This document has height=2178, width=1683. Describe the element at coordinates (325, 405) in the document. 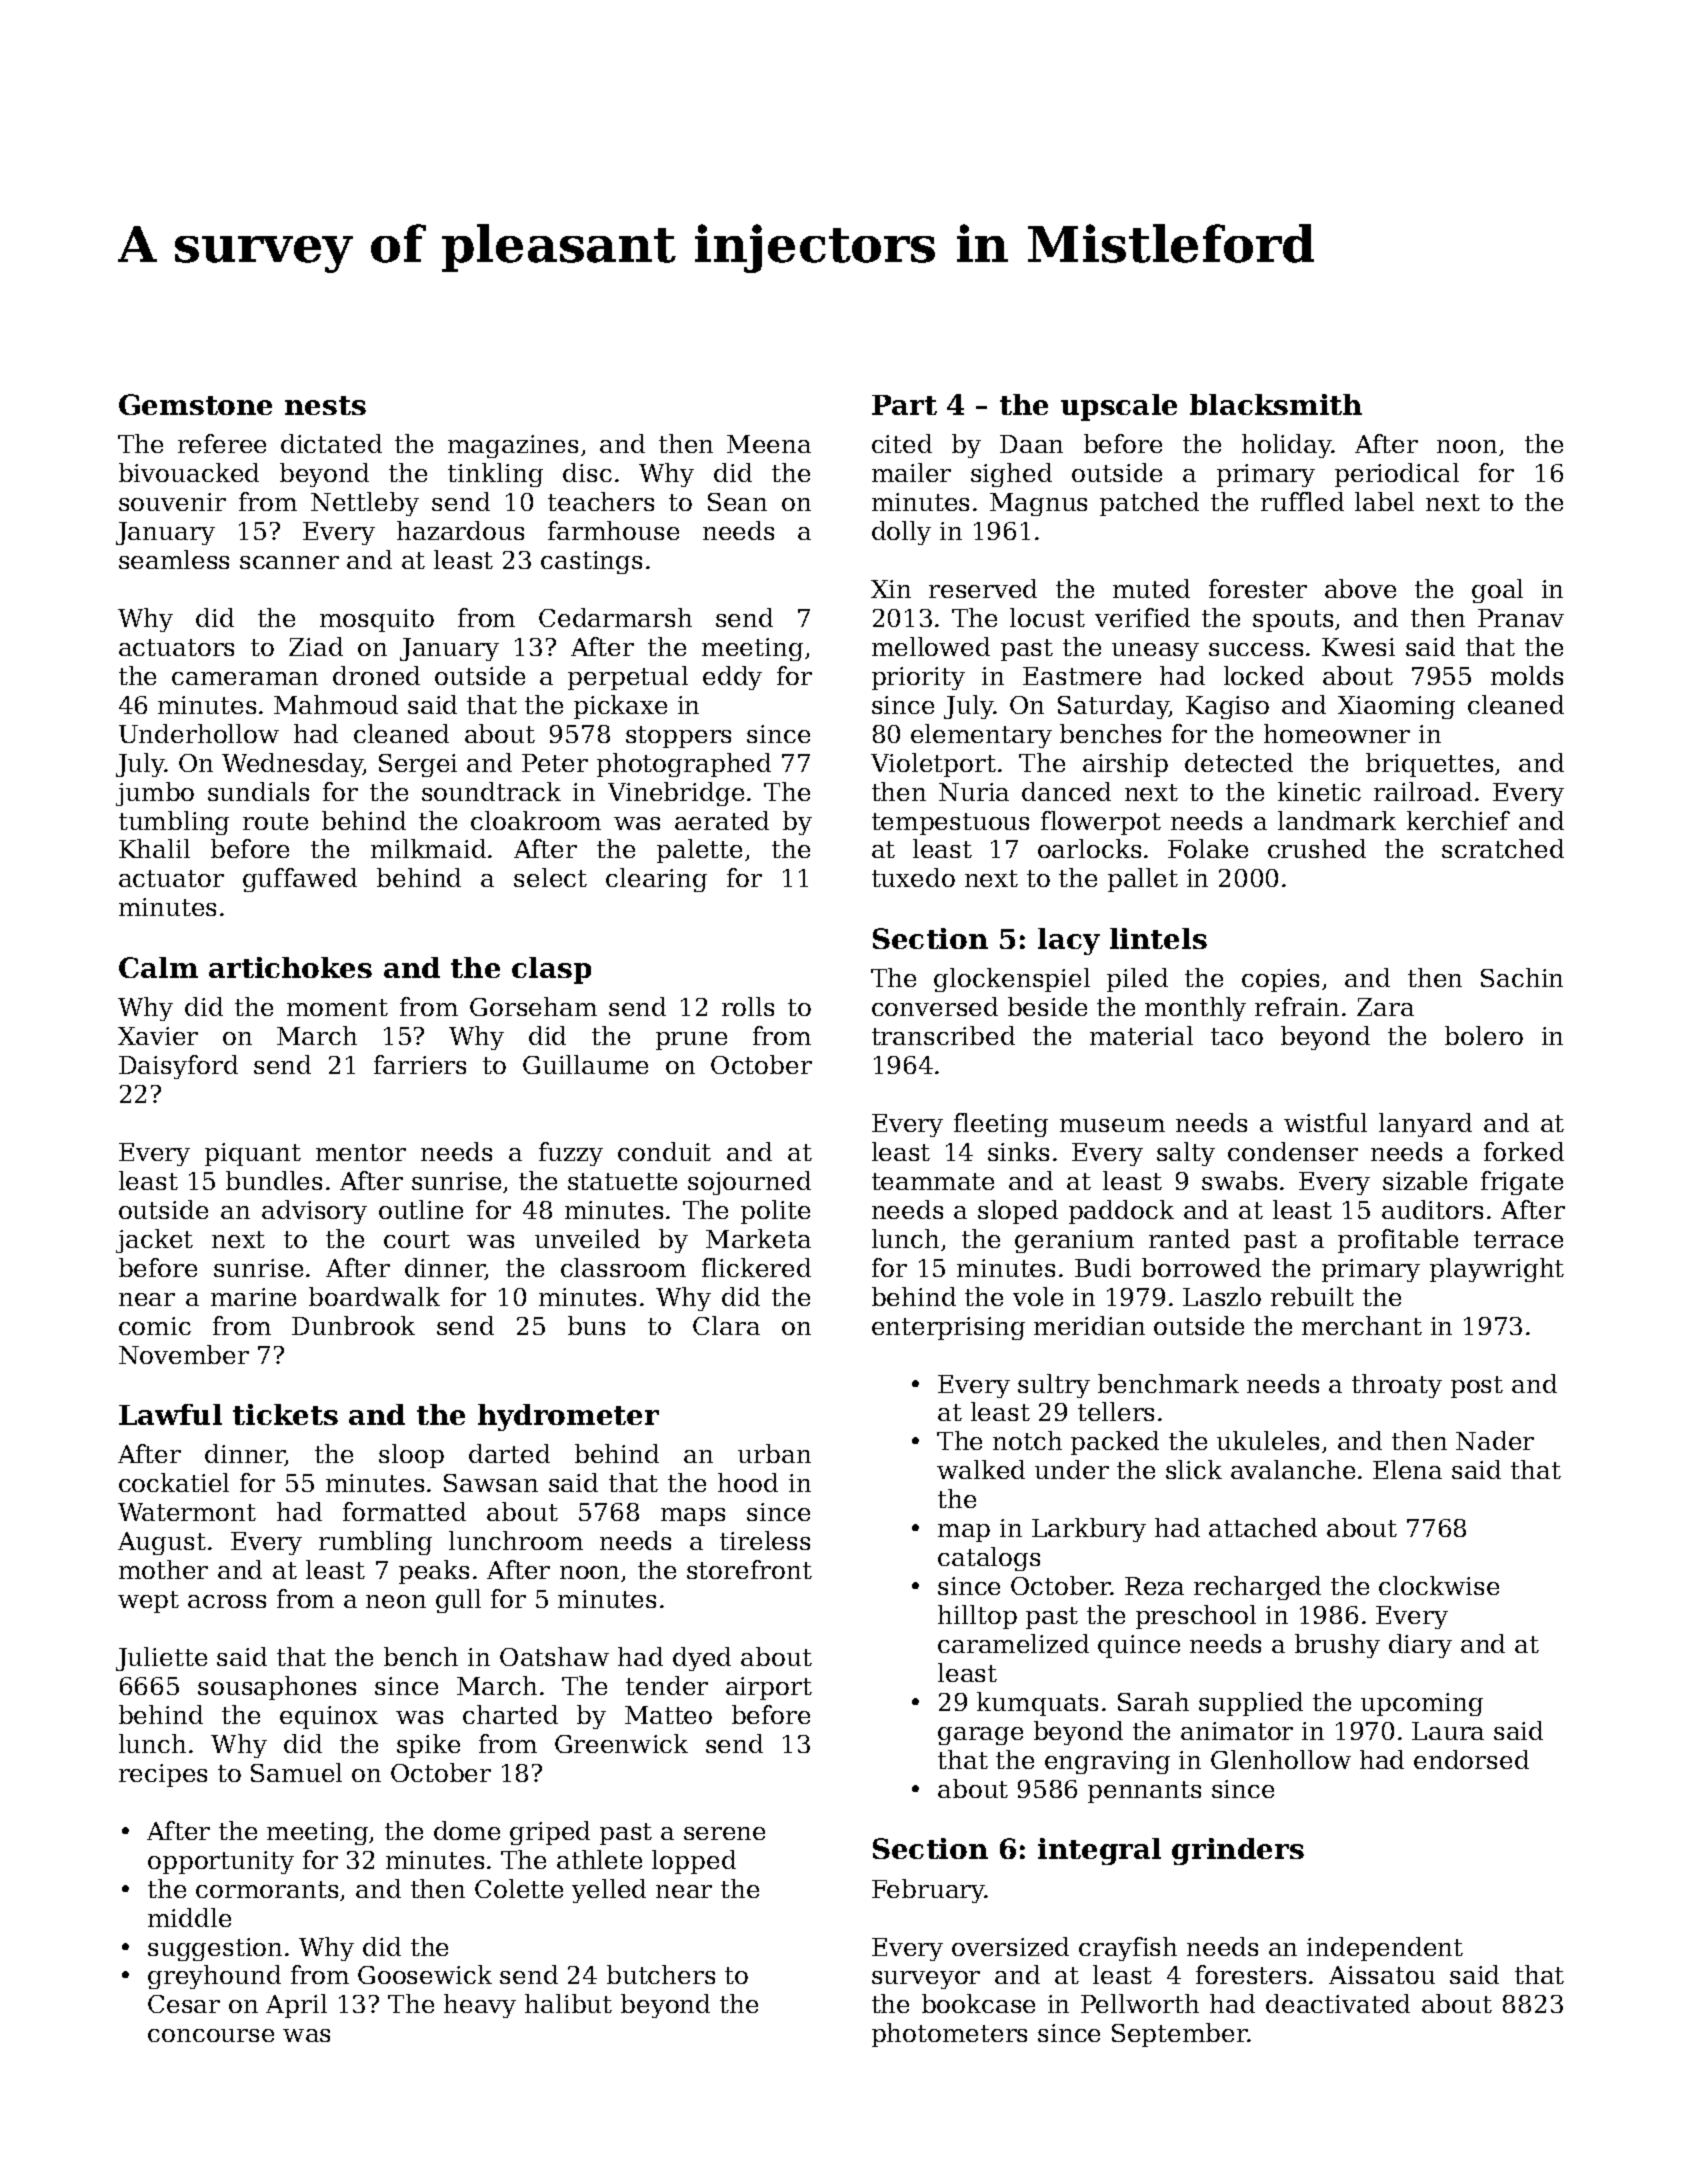

I see `nests` at that location.
